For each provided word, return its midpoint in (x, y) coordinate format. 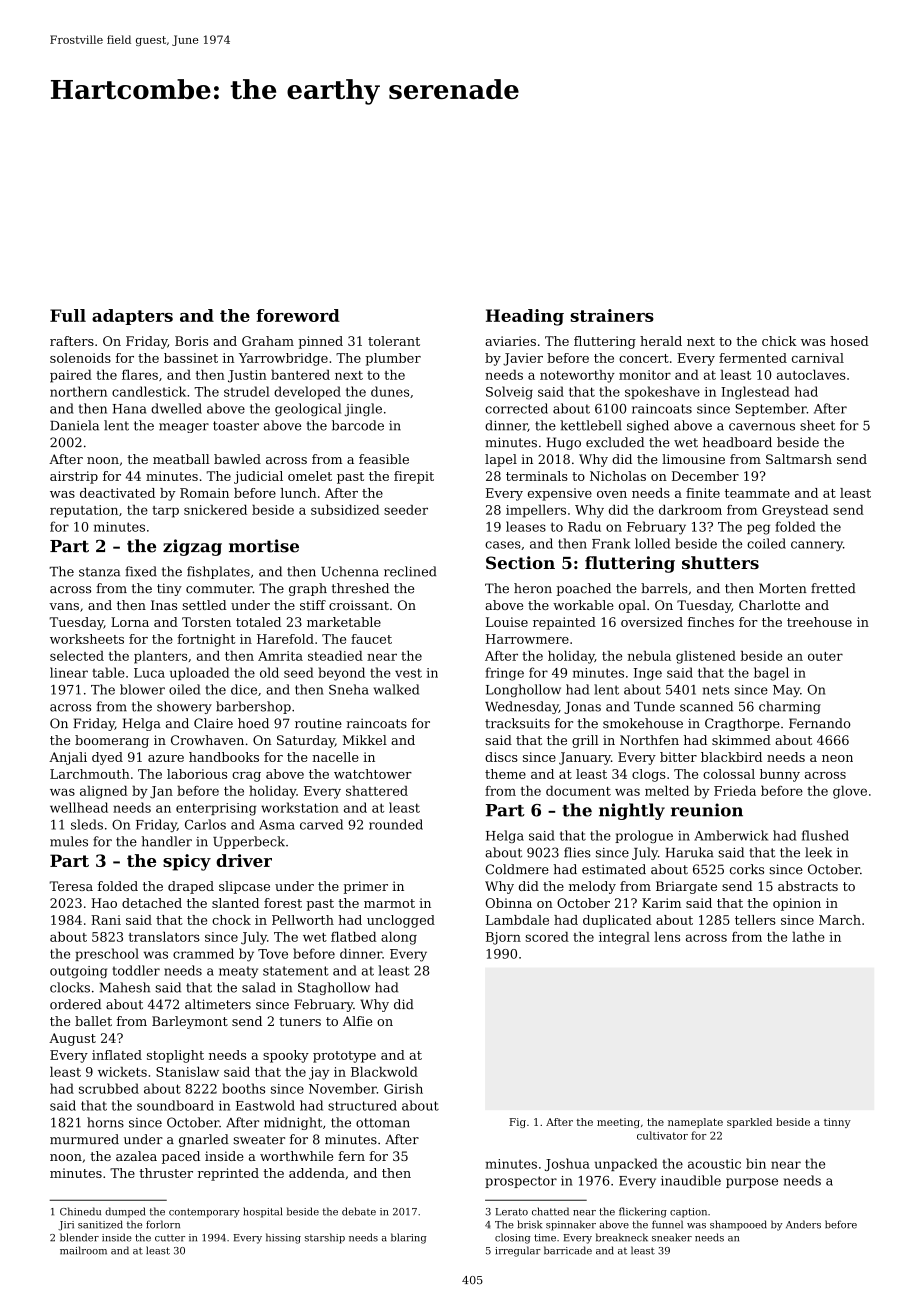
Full (68, 315)
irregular (518, 1251)
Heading (525, 317)
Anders (803, 1224)
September (771, 409)
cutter (170, 1238)
